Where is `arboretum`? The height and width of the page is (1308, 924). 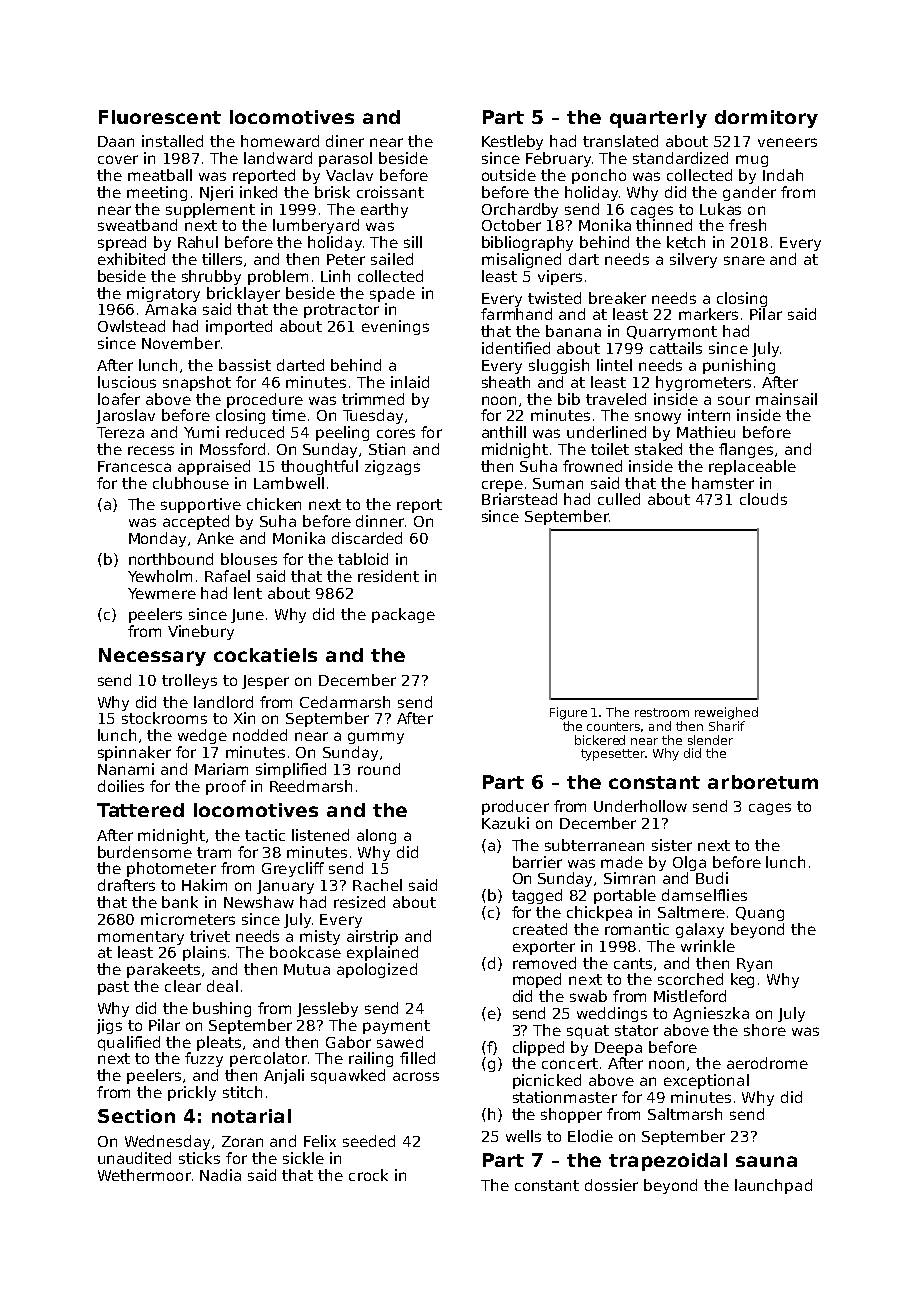 arboretum is located at coordinates (763, 782).
